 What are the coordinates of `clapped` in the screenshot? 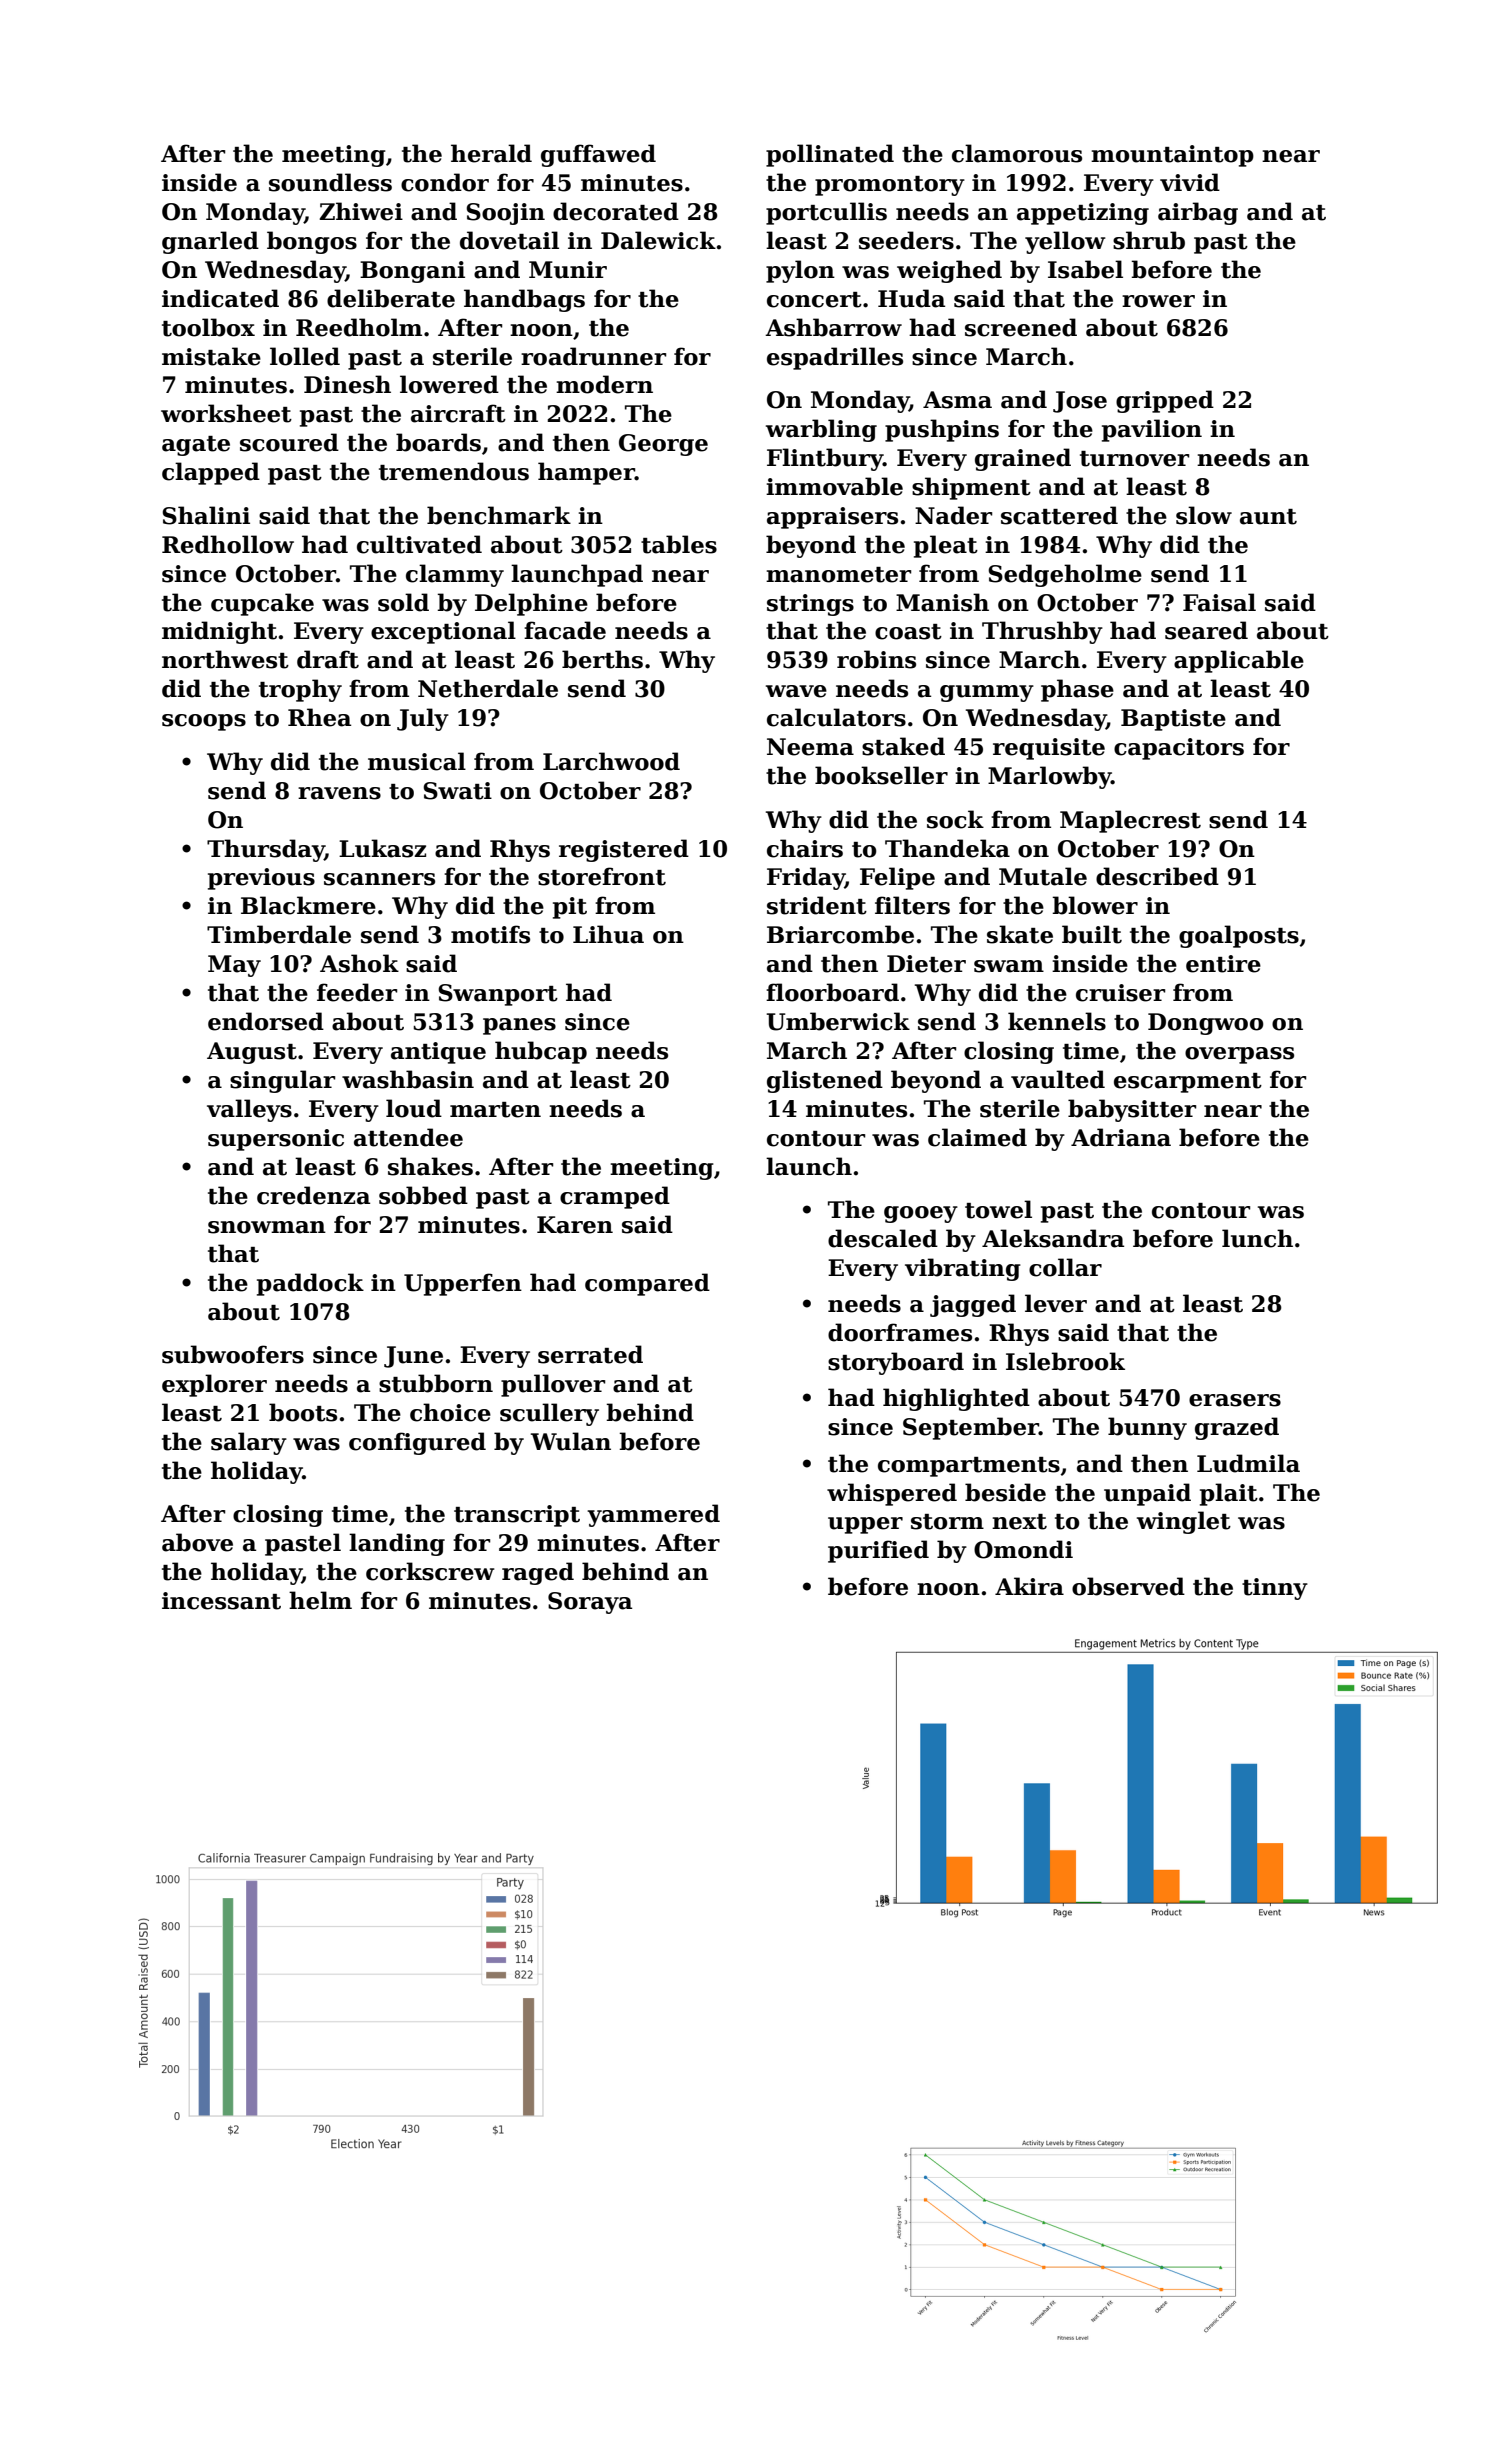 It's located at (211, 473).
